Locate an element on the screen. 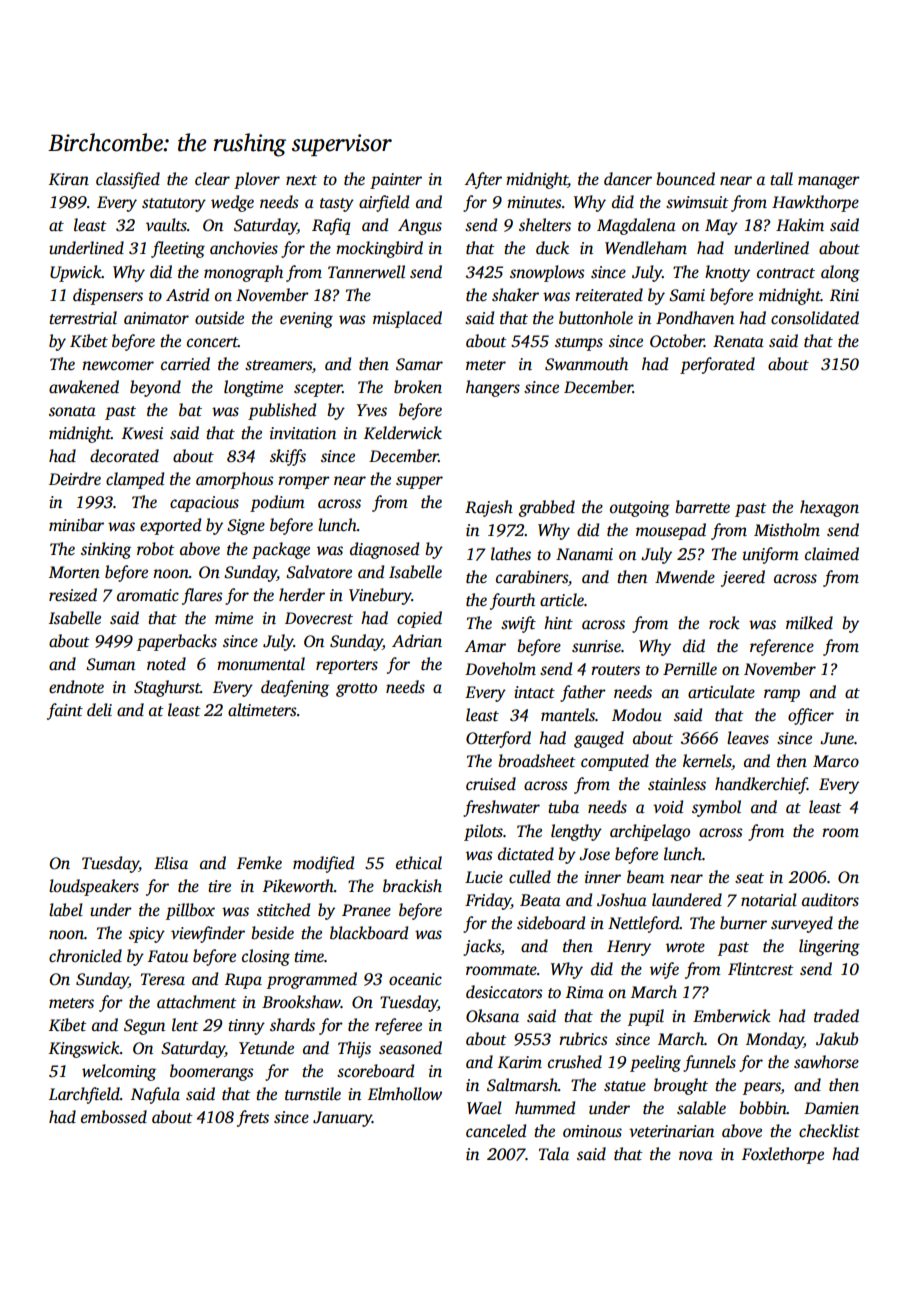 This screenshot has width=908, height=1316. tall is located at coordinates (781, 179).
